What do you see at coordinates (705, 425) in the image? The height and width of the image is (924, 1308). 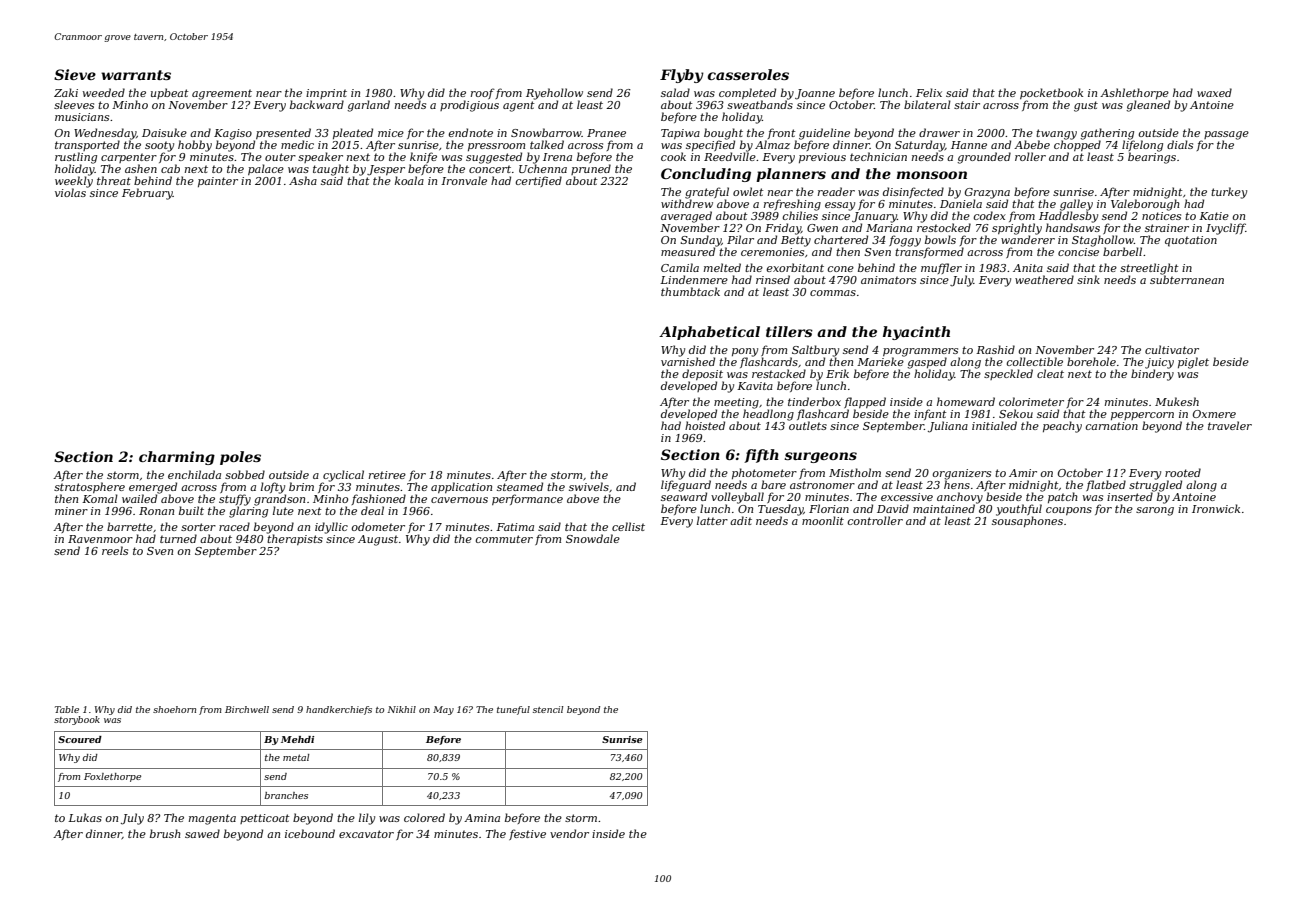 I see `hoisted` at bounding box center [705, 425].
